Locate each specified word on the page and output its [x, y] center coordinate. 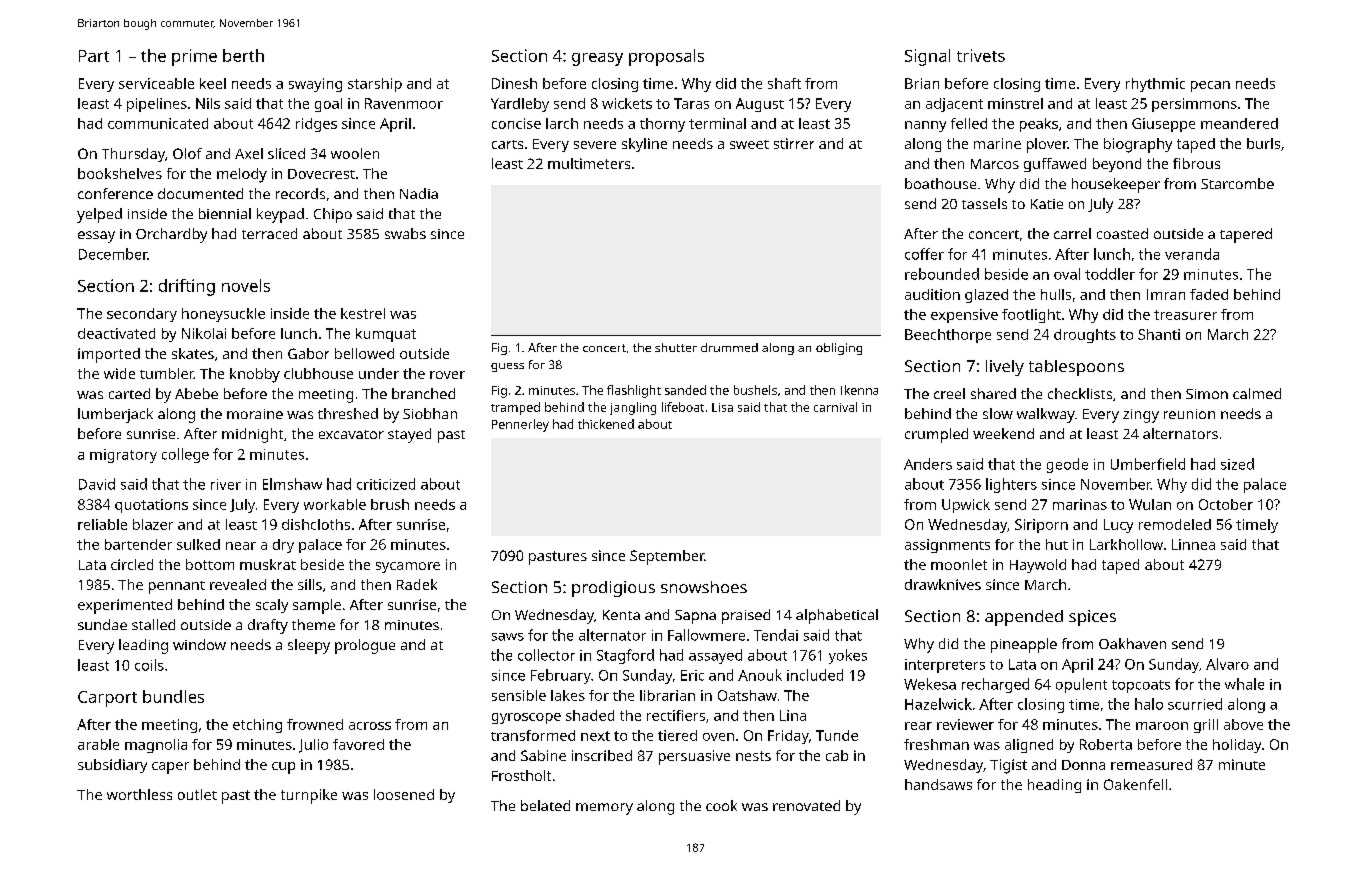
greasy [597, 59]
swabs [405, 233]
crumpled [936, 435]
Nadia [419, 193]
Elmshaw [292, 484]
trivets [981, 55]
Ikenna [859, 390]
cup [283, 768]
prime [194, 57]
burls [1263, 143]
